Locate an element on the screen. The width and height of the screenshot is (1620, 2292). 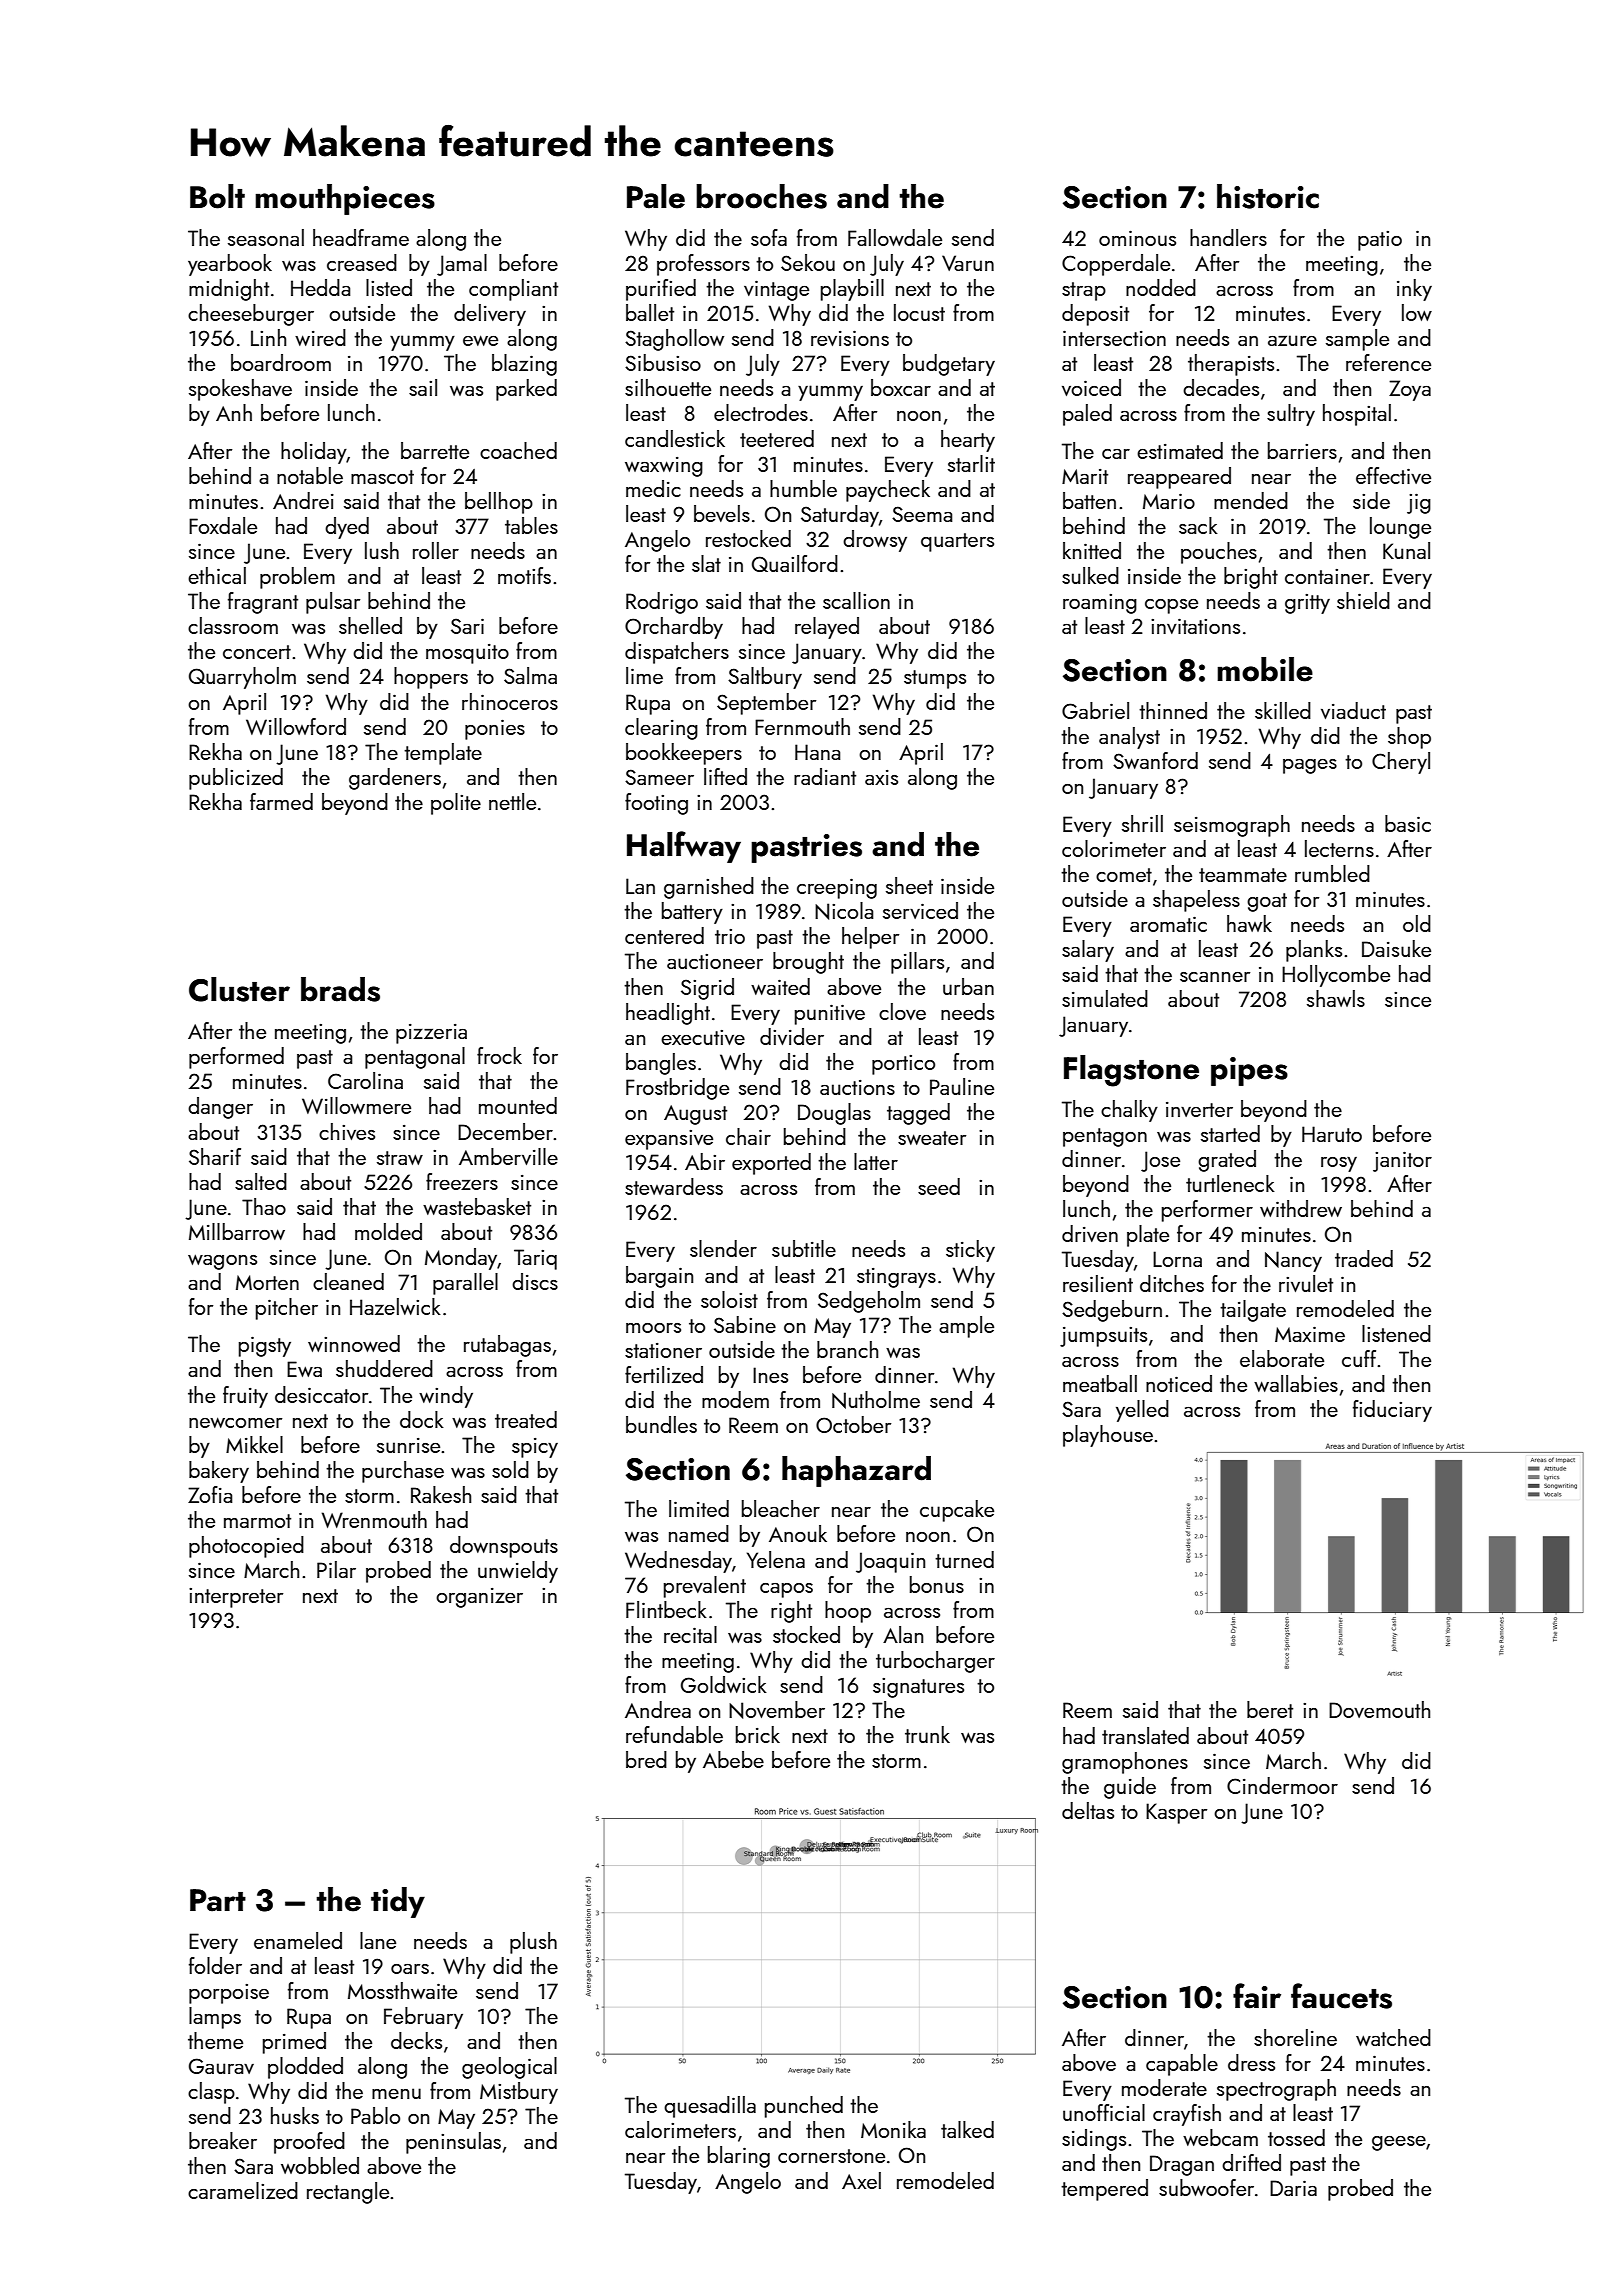
fiduciary is located at coordinates (1392, 1411).
